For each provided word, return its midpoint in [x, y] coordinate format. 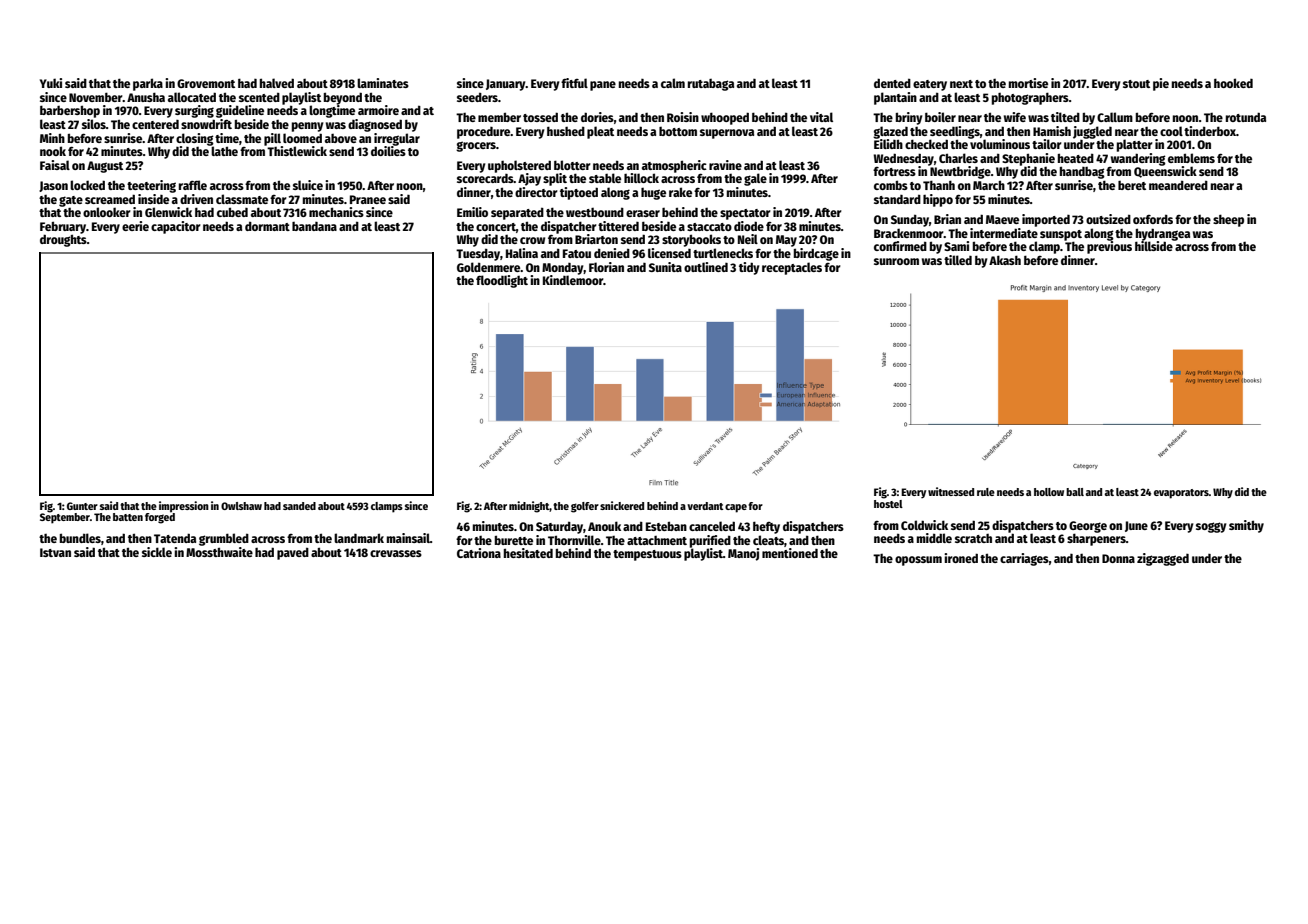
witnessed [951, 491]
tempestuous [647, 555]
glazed [890, 132]
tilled [958, 260]
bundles [80, 538]
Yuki [51, 83]
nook [53, 151]
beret [1132, 185]
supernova [727, 134]
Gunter [82, 506]
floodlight [502, 281]
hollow [1049, 492]
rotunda [1246, 117]
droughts [63, 240]
